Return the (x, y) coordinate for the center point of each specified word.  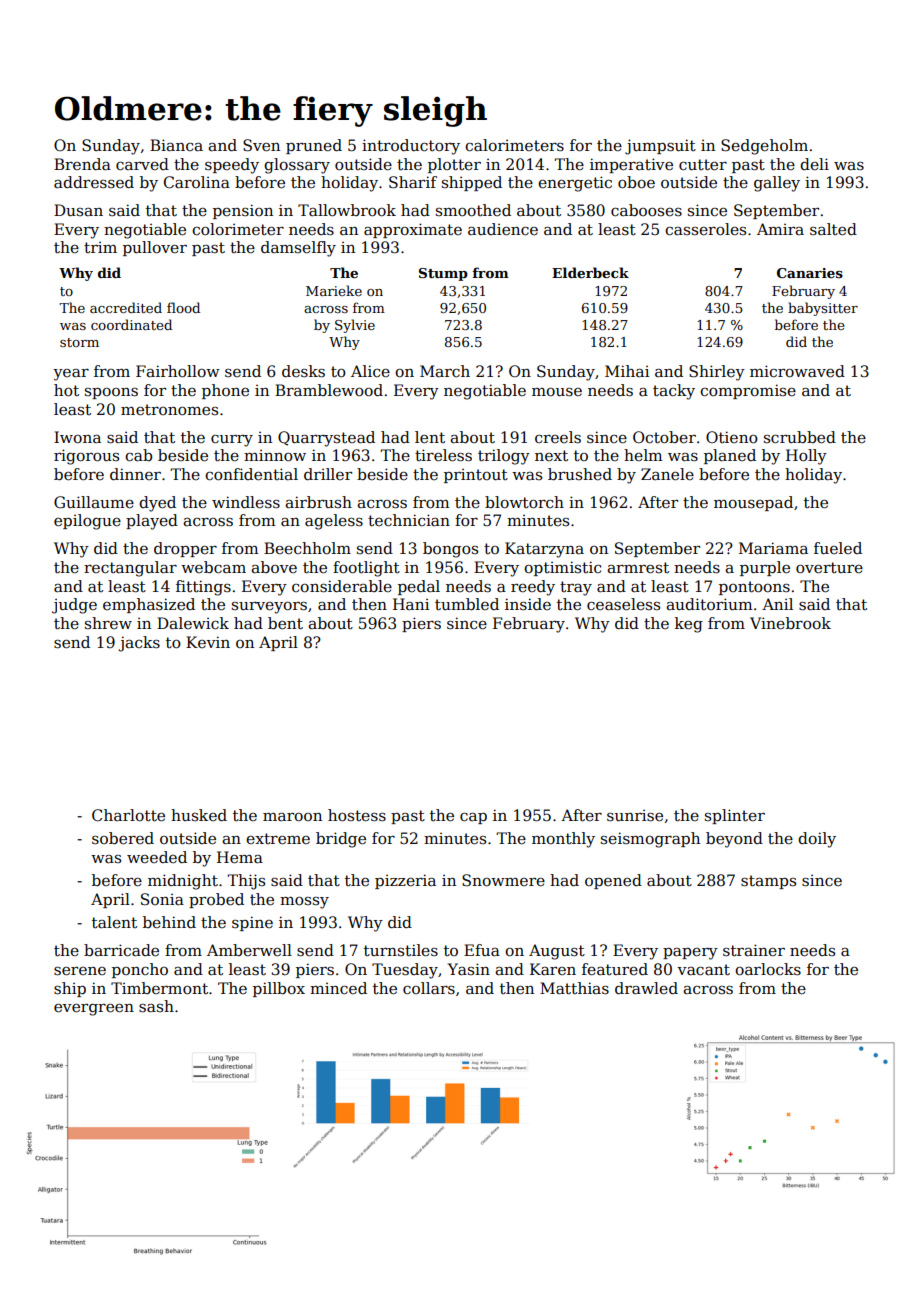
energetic (575, 184)
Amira (780, 229)
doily (817, 840)
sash (156, 1006)
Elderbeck (590, 272)
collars (429, 988)
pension (243, 211)
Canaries (810, 273)
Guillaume (94, 502)
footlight (366, 569)
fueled (838, 548)
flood (183, 307)
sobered (123, 838)
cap (473, 818)
